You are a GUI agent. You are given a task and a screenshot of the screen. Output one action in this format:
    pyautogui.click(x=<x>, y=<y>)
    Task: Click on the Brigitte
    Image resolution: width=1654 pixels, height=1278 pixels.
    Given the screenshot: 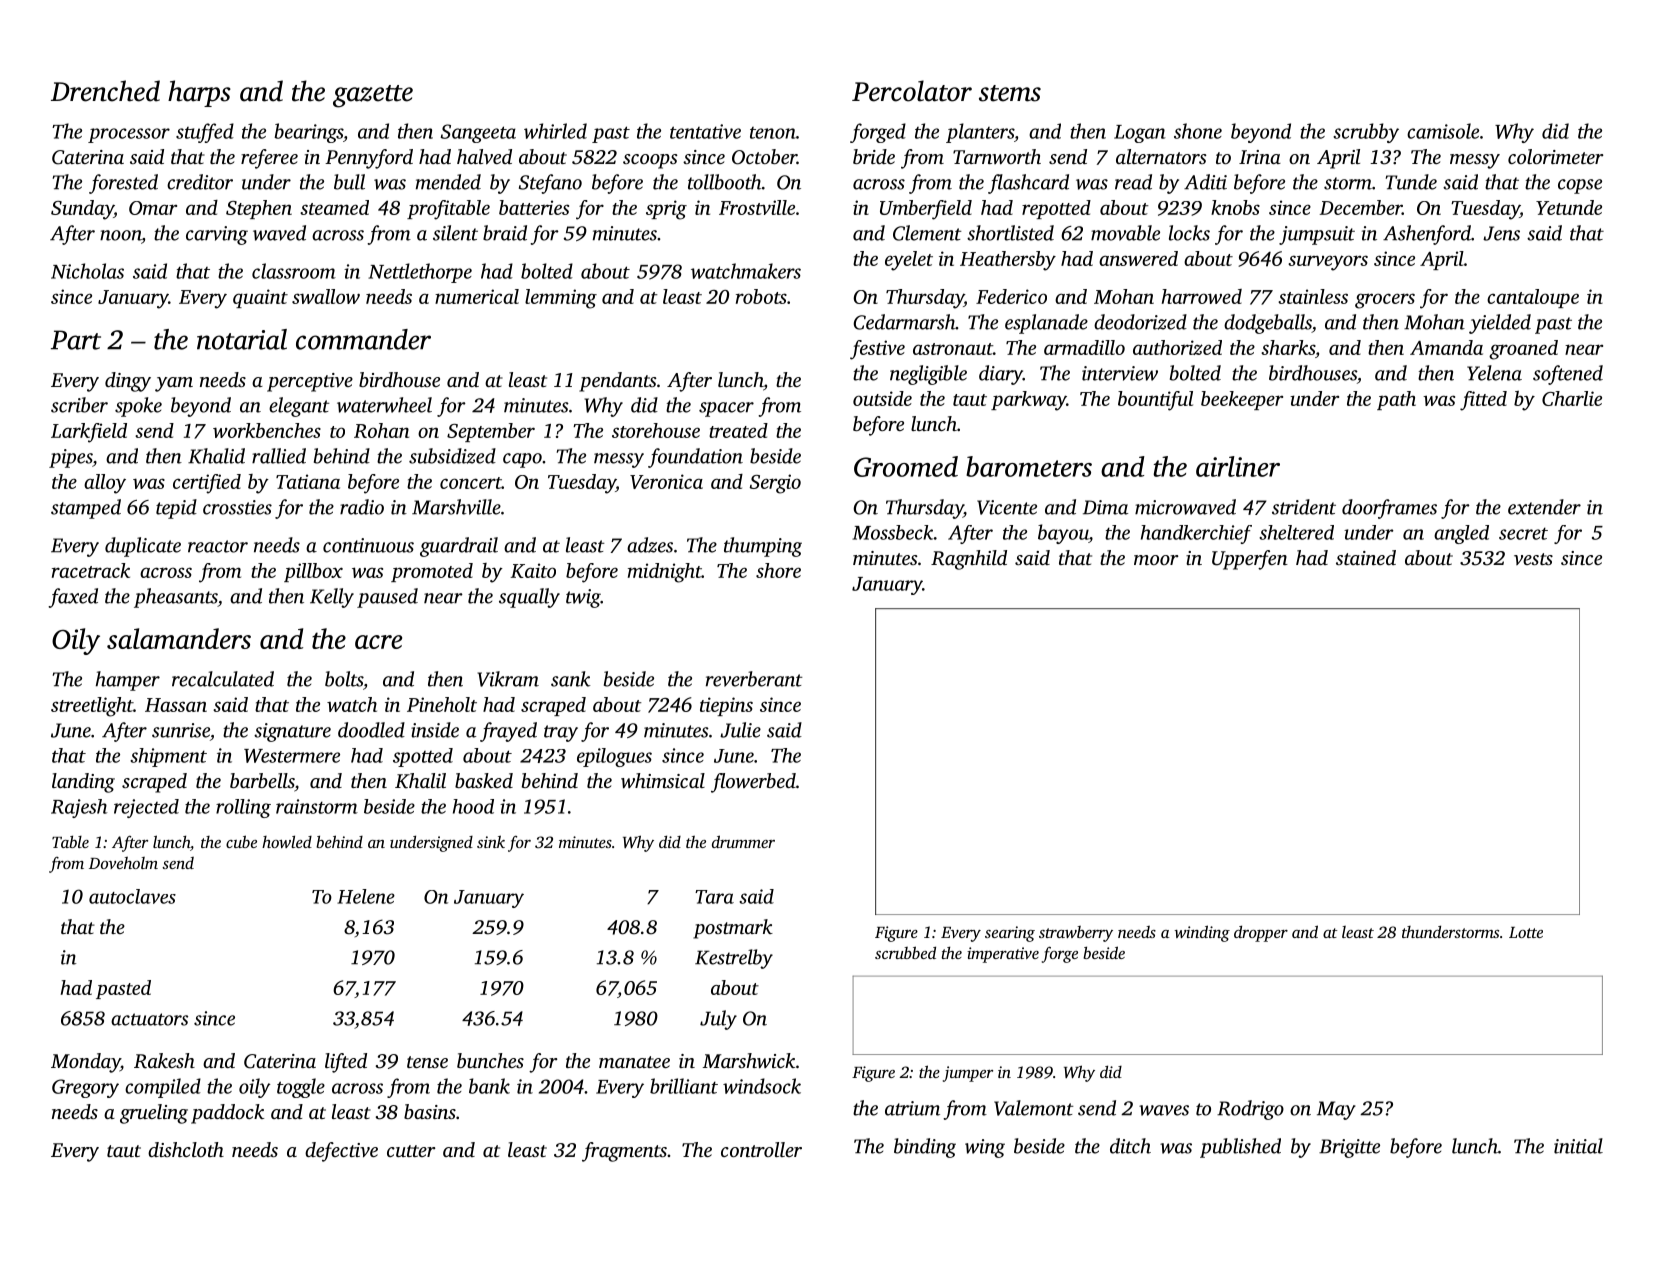 What is the action you would take?
    pyautogui.click(x=1349, y=1148)
